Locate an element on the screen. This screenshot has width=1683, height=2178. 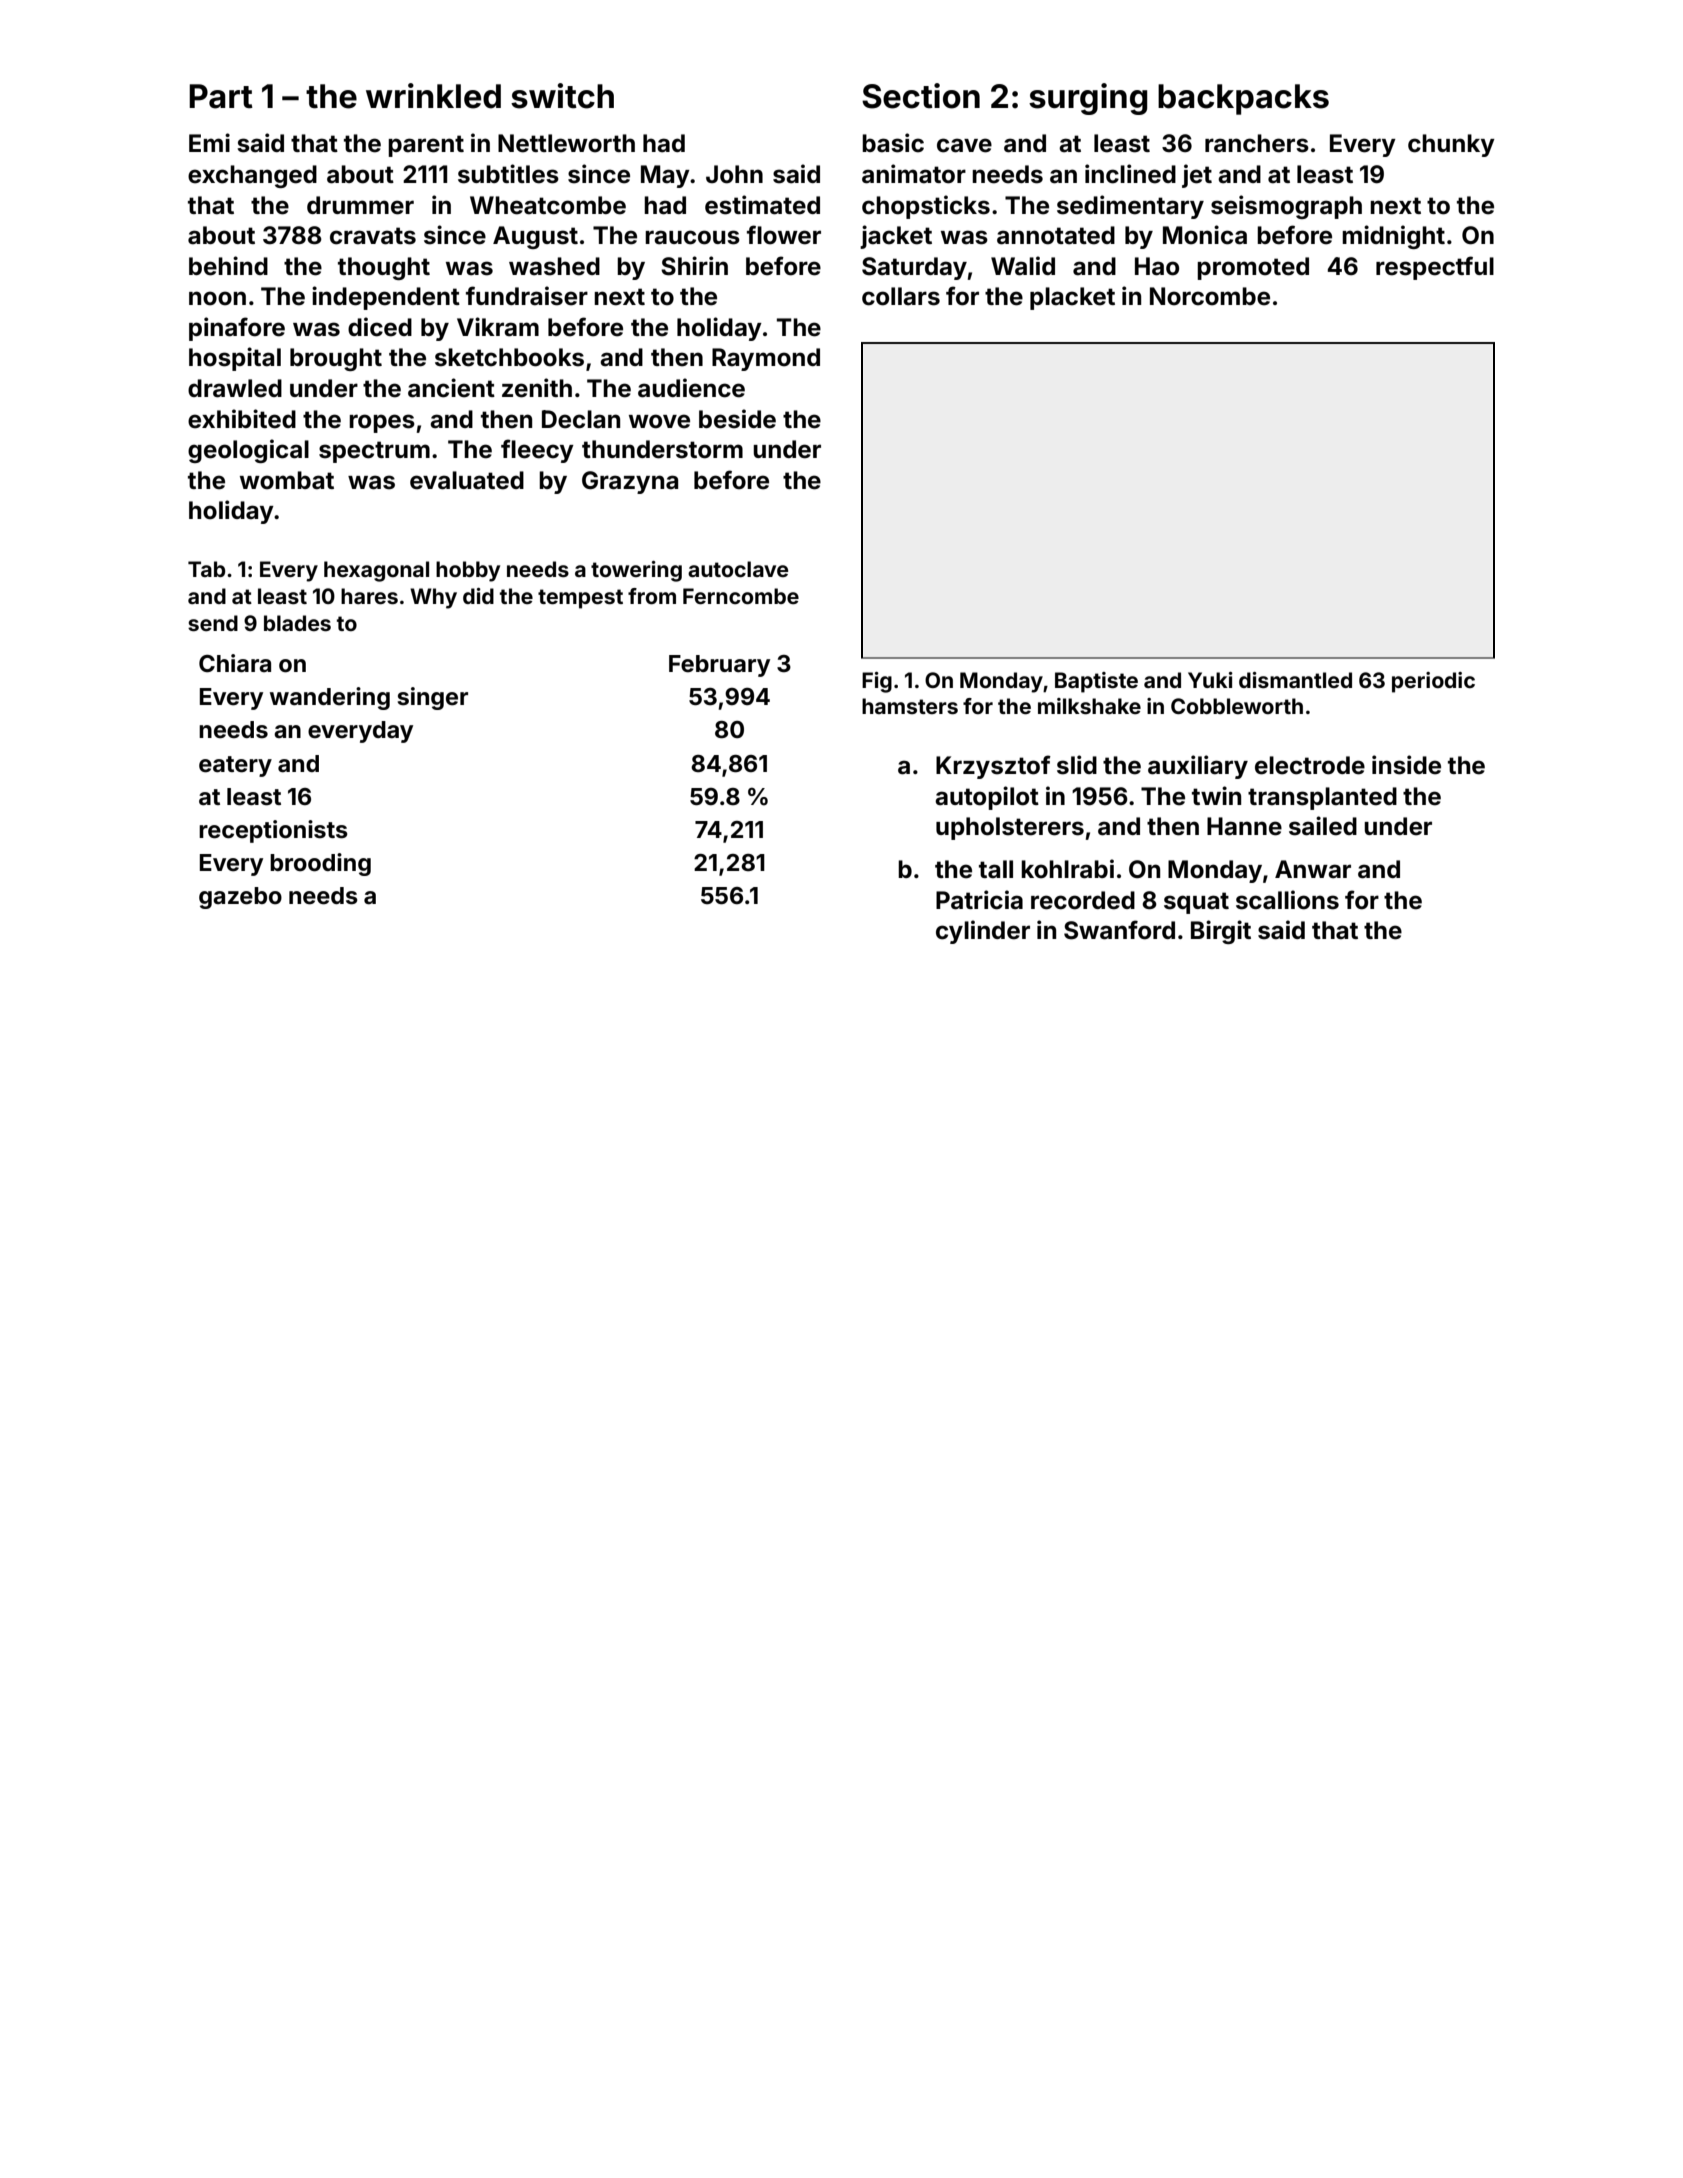
autopilot is located at coordinates (987, 798).
